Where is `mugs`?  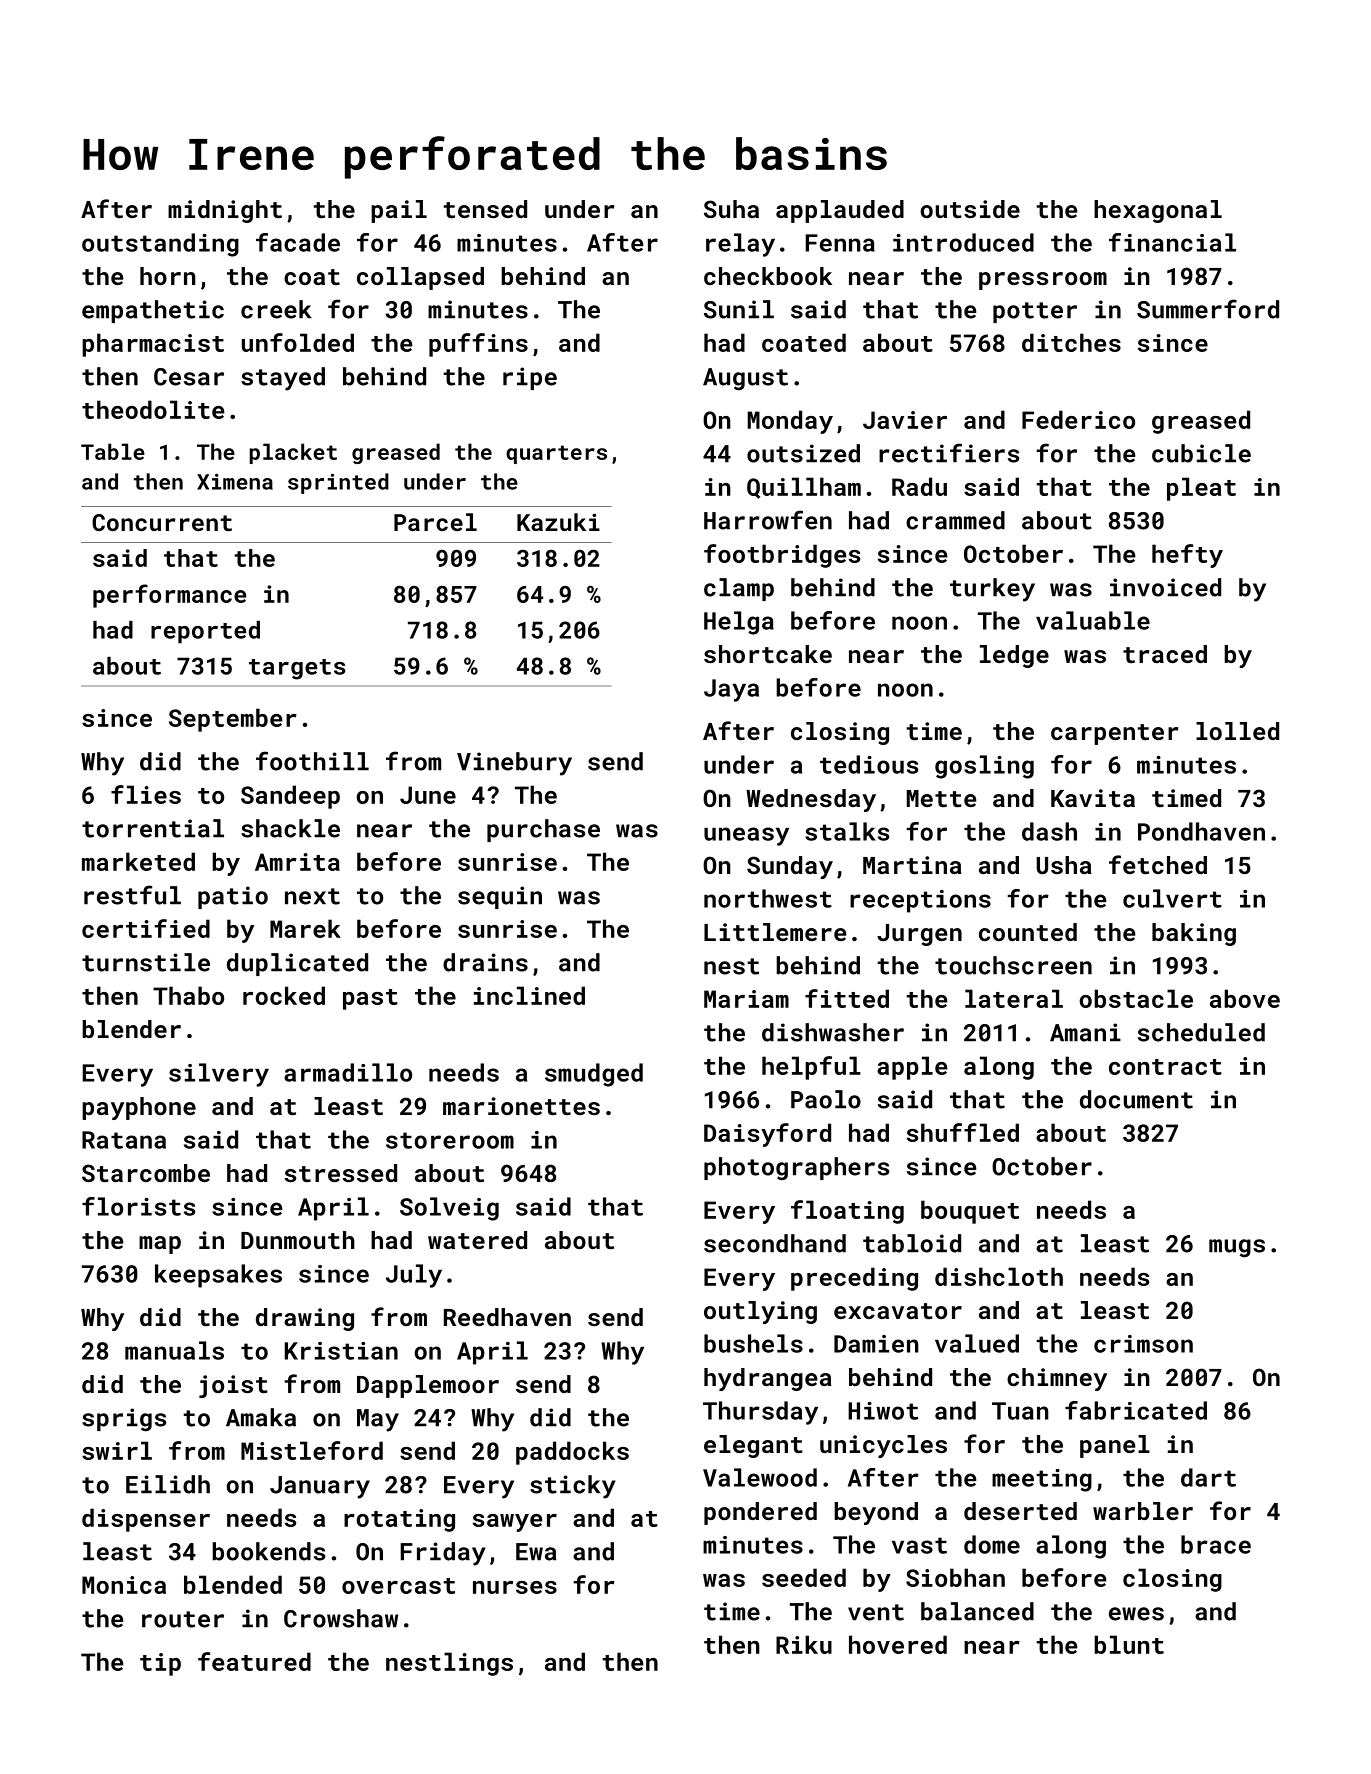
mugs is located at coordinates (1237, 1248).
